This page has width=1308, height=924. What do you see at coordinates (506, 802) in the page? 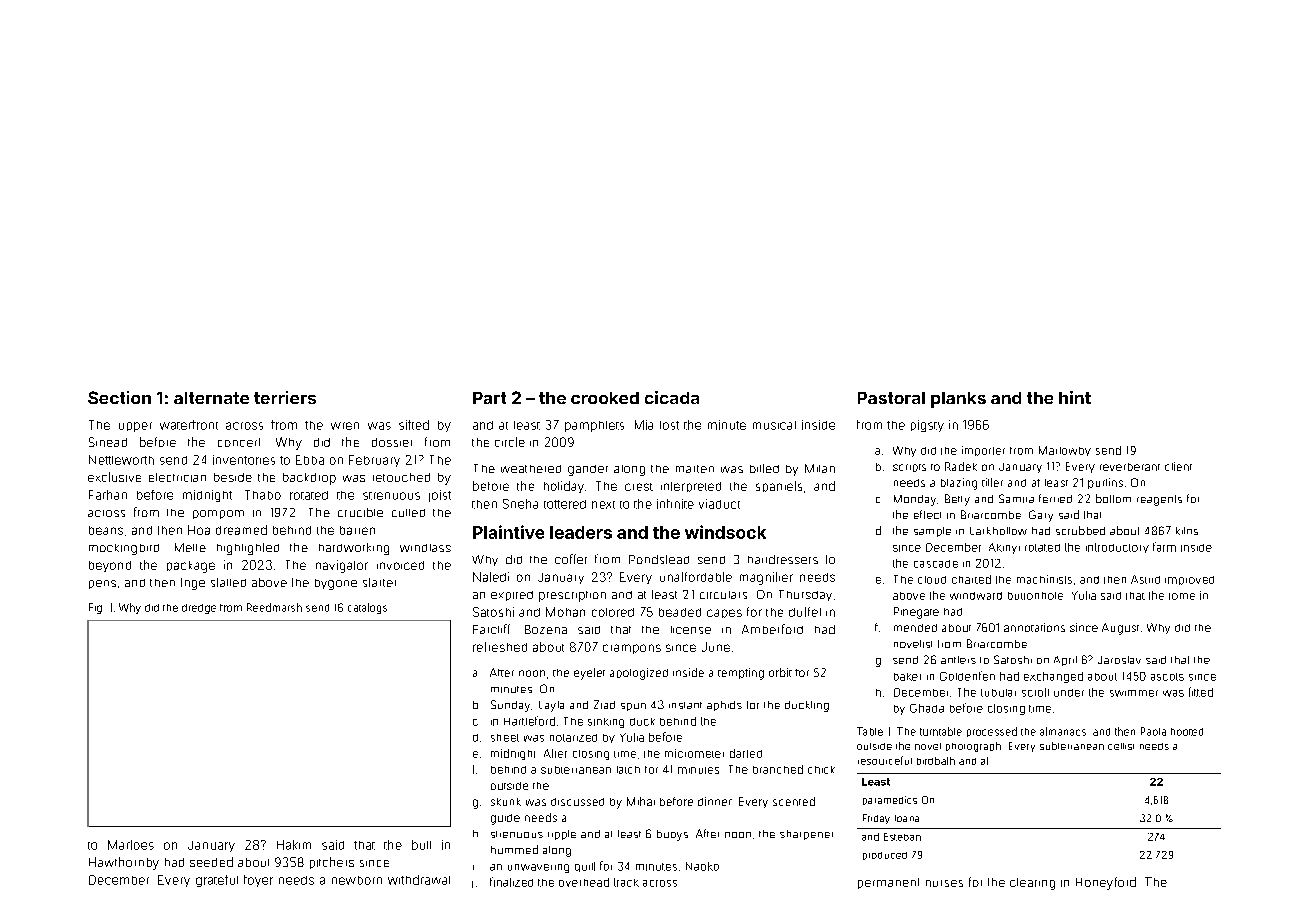
I see `skunk` at bounding box center [506, 802].
